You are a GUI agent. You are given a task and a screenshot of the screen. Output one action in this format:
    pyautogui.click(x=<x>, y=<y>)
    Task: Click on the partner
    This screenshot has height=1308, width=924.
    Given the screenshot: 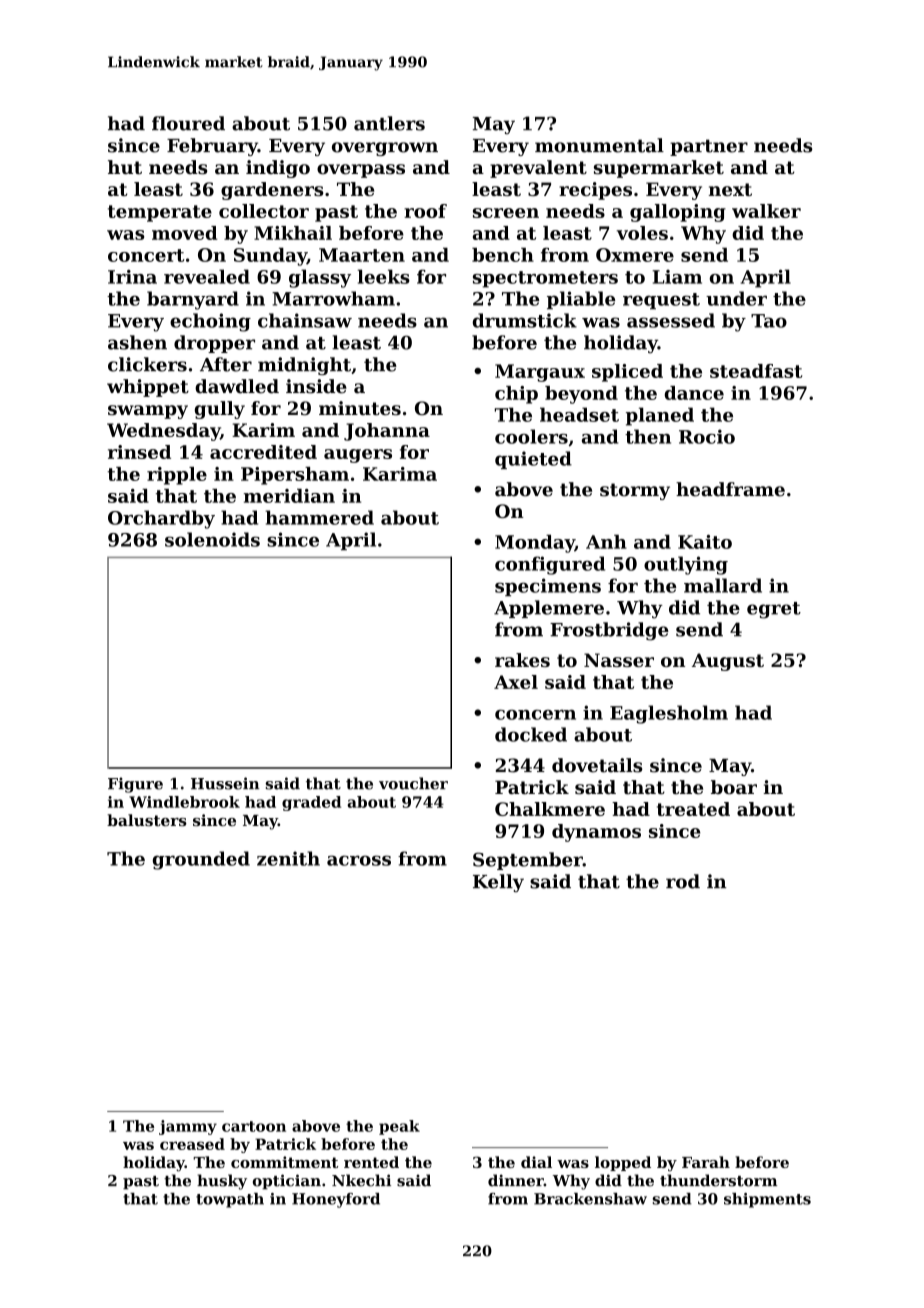 What is the action you would take?
    pyautogui.click(x=709, y=147)
